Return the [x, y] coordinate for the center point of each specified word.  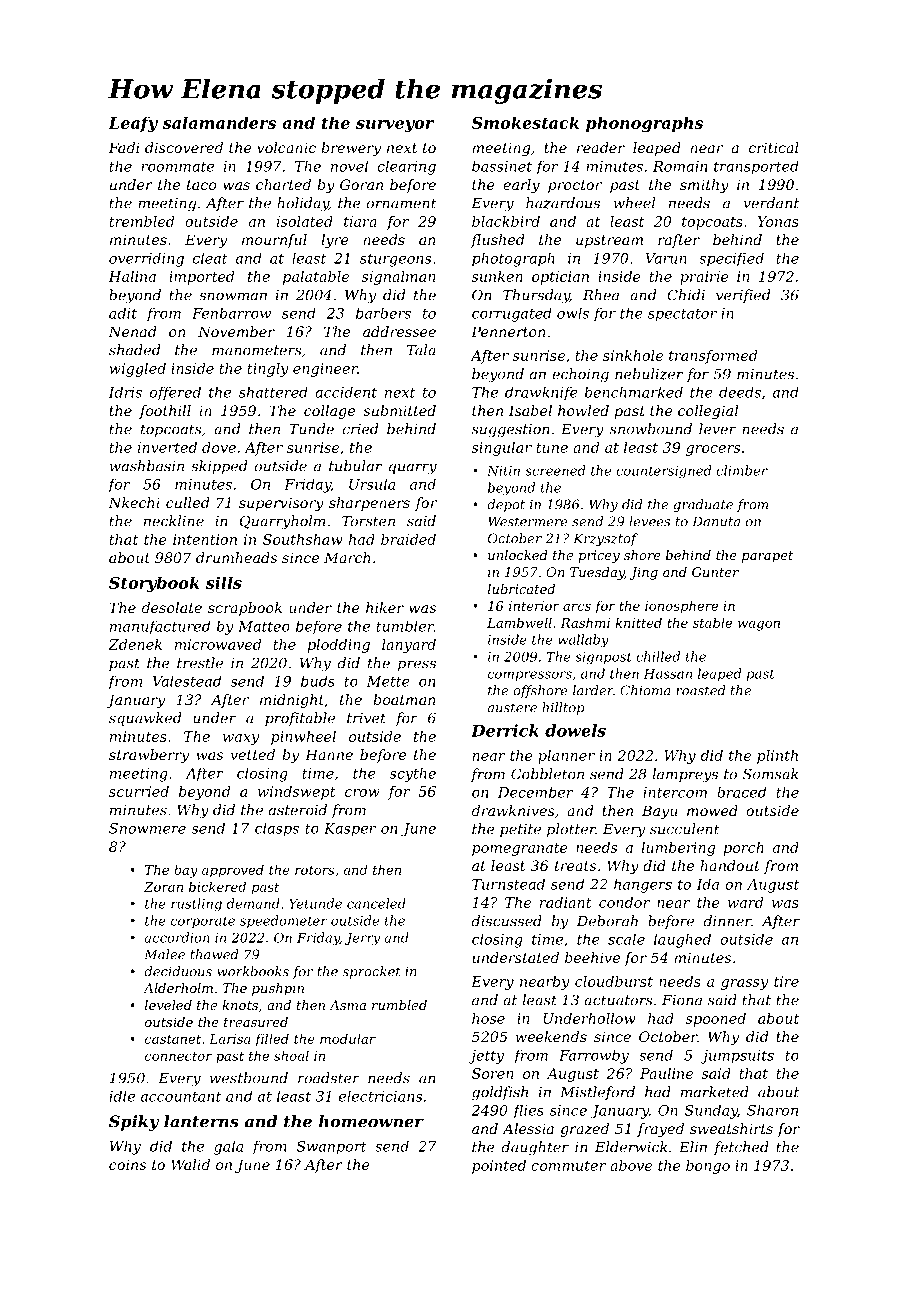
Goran [361, 184]
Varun [666, 258]
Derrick [505, 730]
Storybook [154, 584]
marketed [715, 1092]
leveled [168, 1005]
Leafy [133, 124]
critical [774, 147]
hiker [385, 607]
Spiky [134, 1123]
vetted [253, 754]
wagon [759, 625]
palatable [316, 278]
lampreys [685, 775]
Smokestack [525, 122]
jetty [486, 1057]
